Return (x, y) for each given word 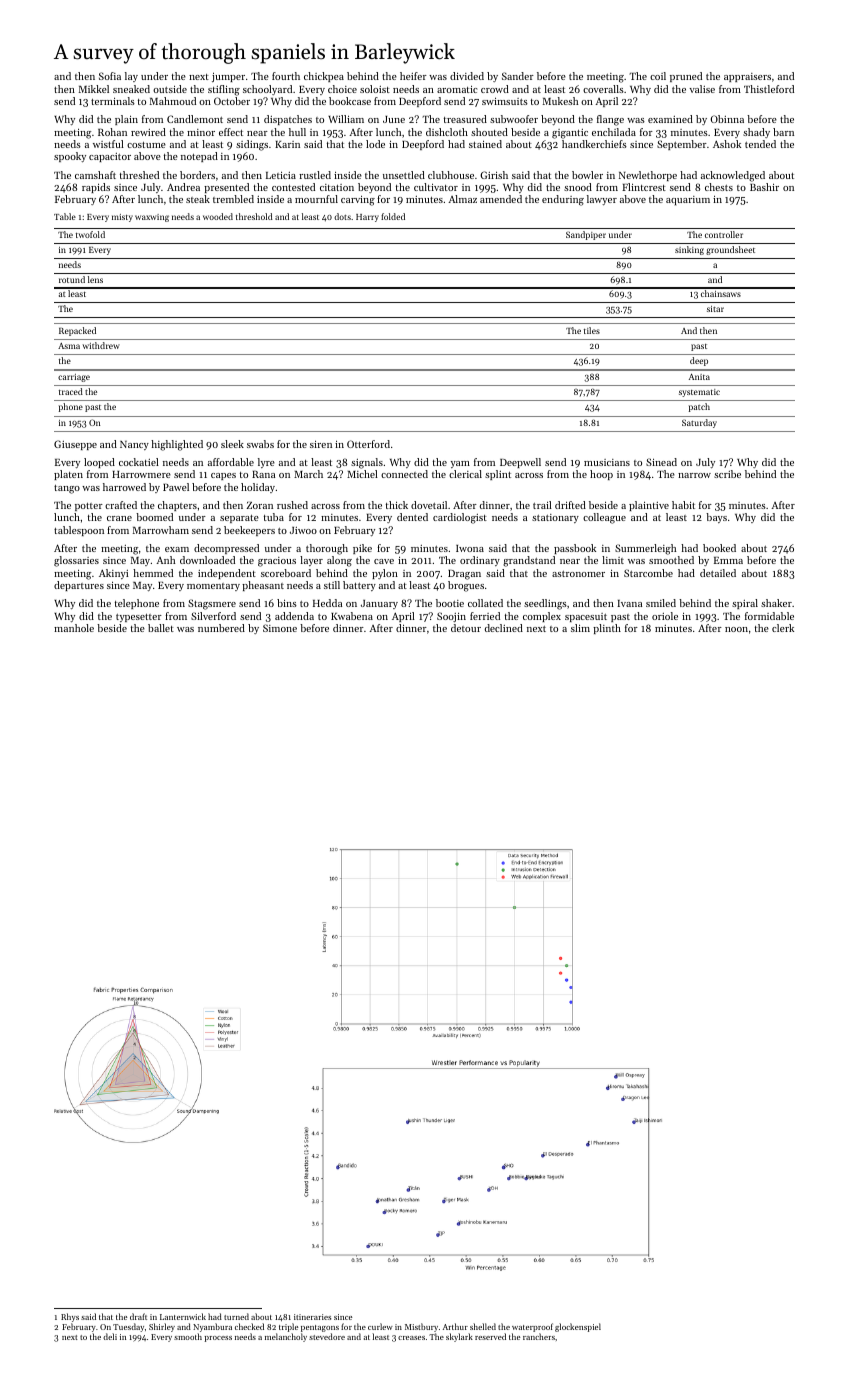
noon (736, 629)
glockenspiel (578, 1327)
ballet (161, 628)
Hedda (327, 603)
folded (393, 216)
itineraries (312, 1317)
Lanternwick (183, 1316)
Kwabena (352, 616)
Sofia (110, 76)
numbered (221, 628)
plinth (607, 629)
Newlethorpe (648, 176)
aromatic (457, 89)
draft (138, 1316)
